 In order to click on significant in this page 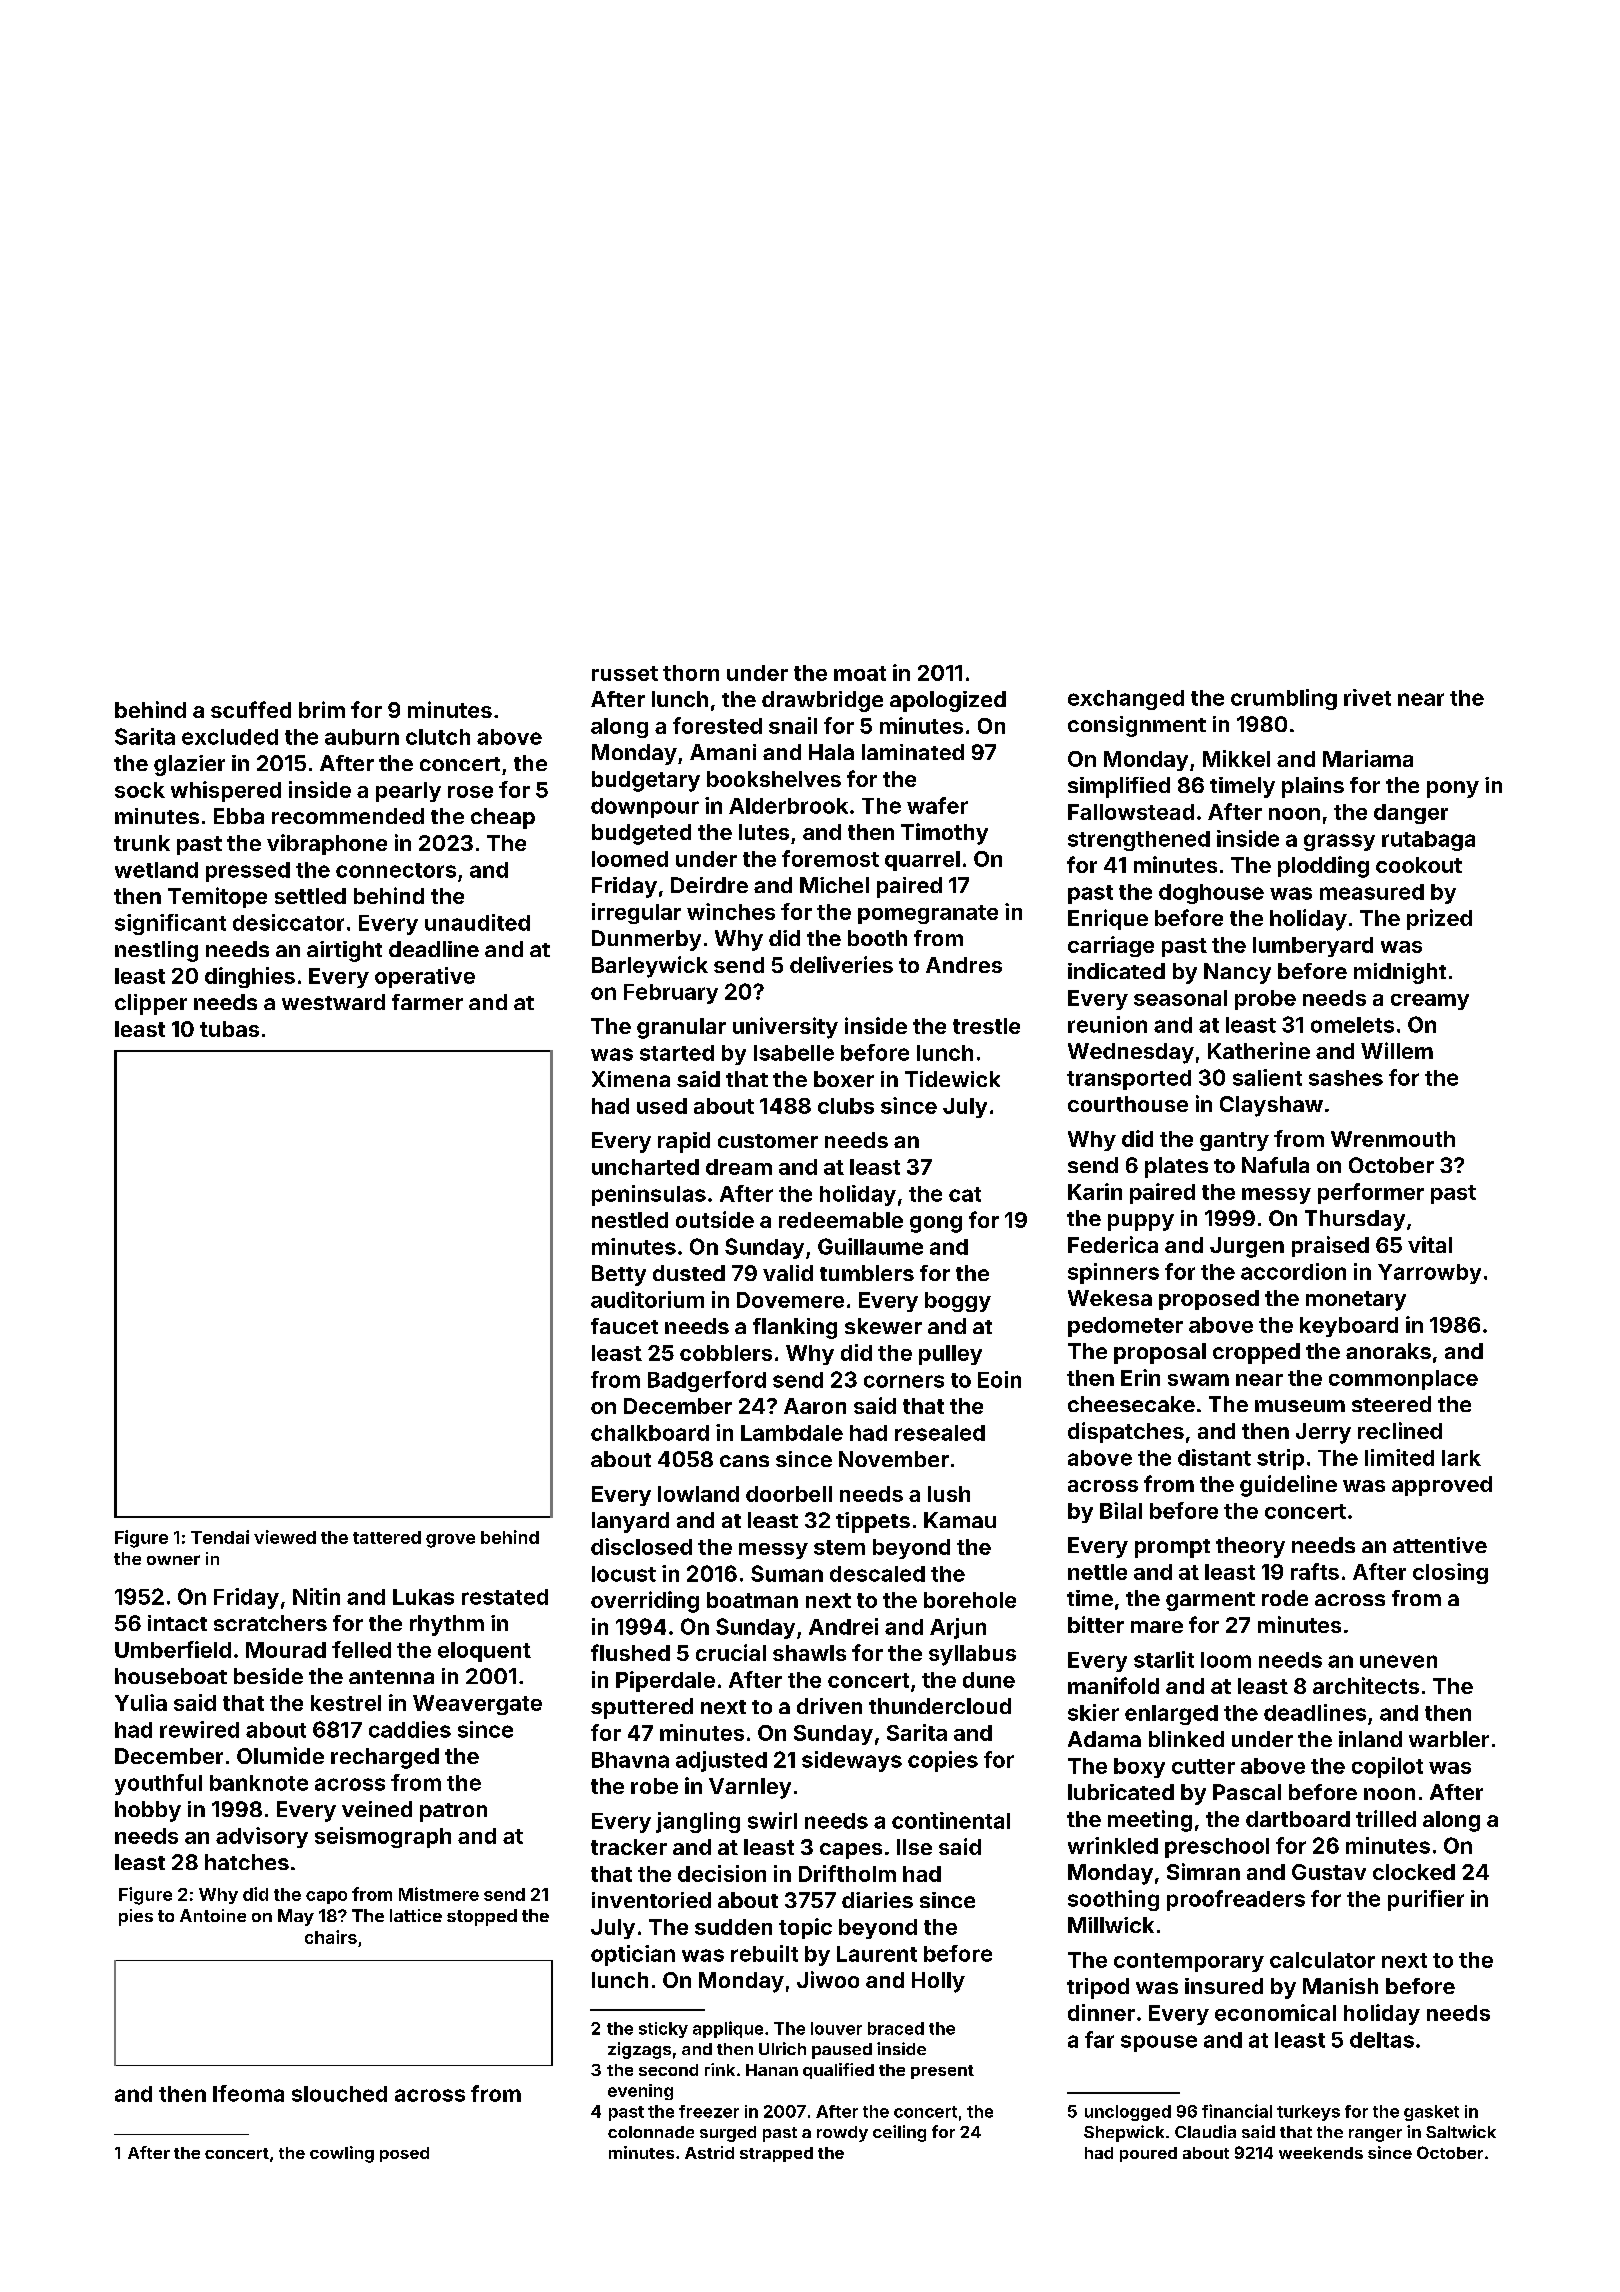, I will do `click(170, 924)`.
